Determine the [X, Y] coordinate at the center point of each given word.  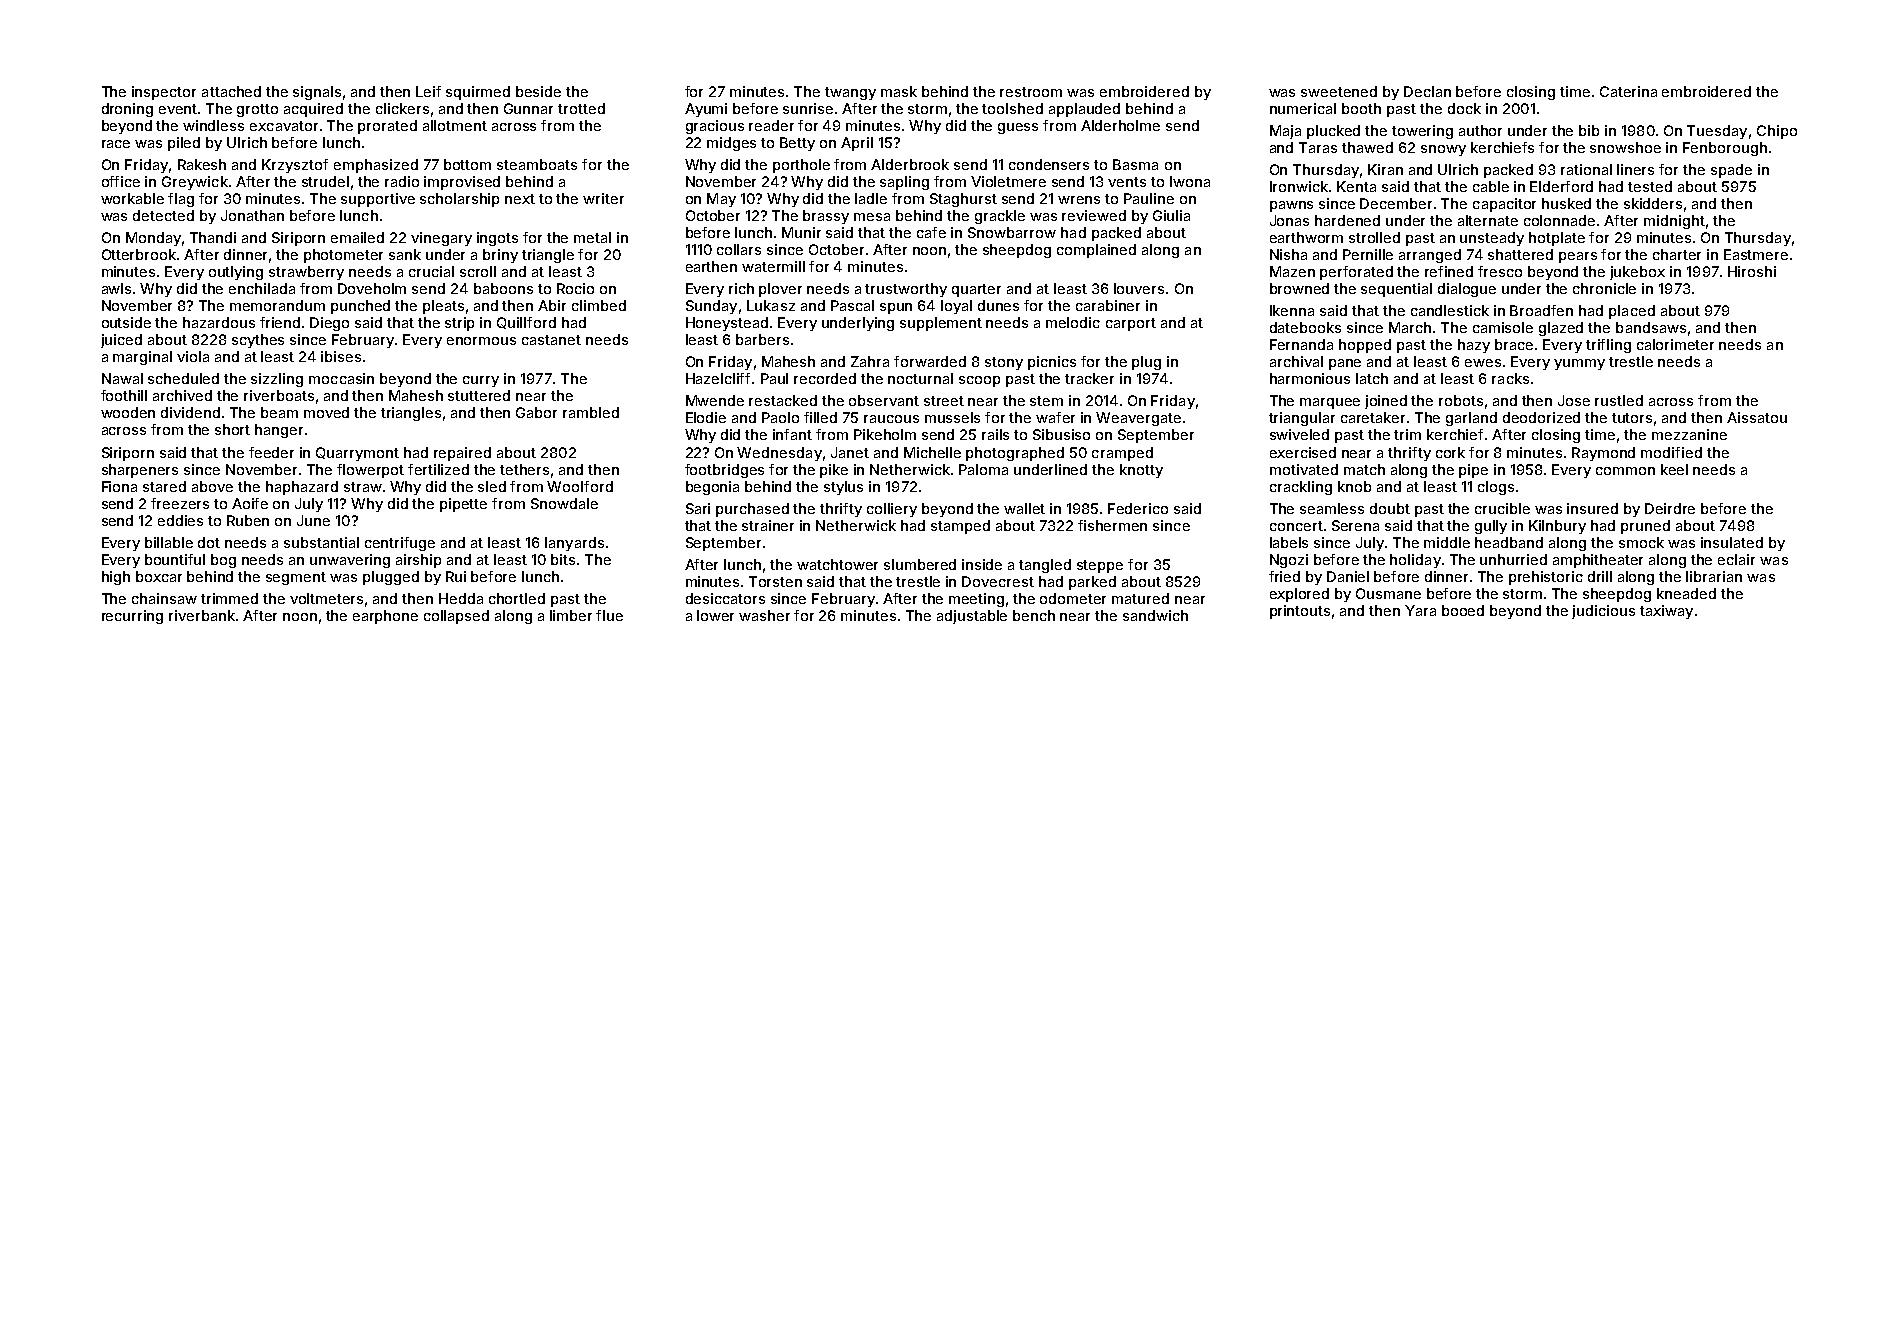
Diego [329, 324]
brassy [826, 217]
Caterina [1628, 91]
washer [764, 615]
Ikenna [1292, 310]
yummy [1579, 364]
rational [1586, 169]
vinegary [441, 239]
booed [1463, 610]
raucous [891, 419]
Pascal [852, 305]
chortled [517, 598]
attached [231, 91]
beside [538, 91]
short [232, 429]
